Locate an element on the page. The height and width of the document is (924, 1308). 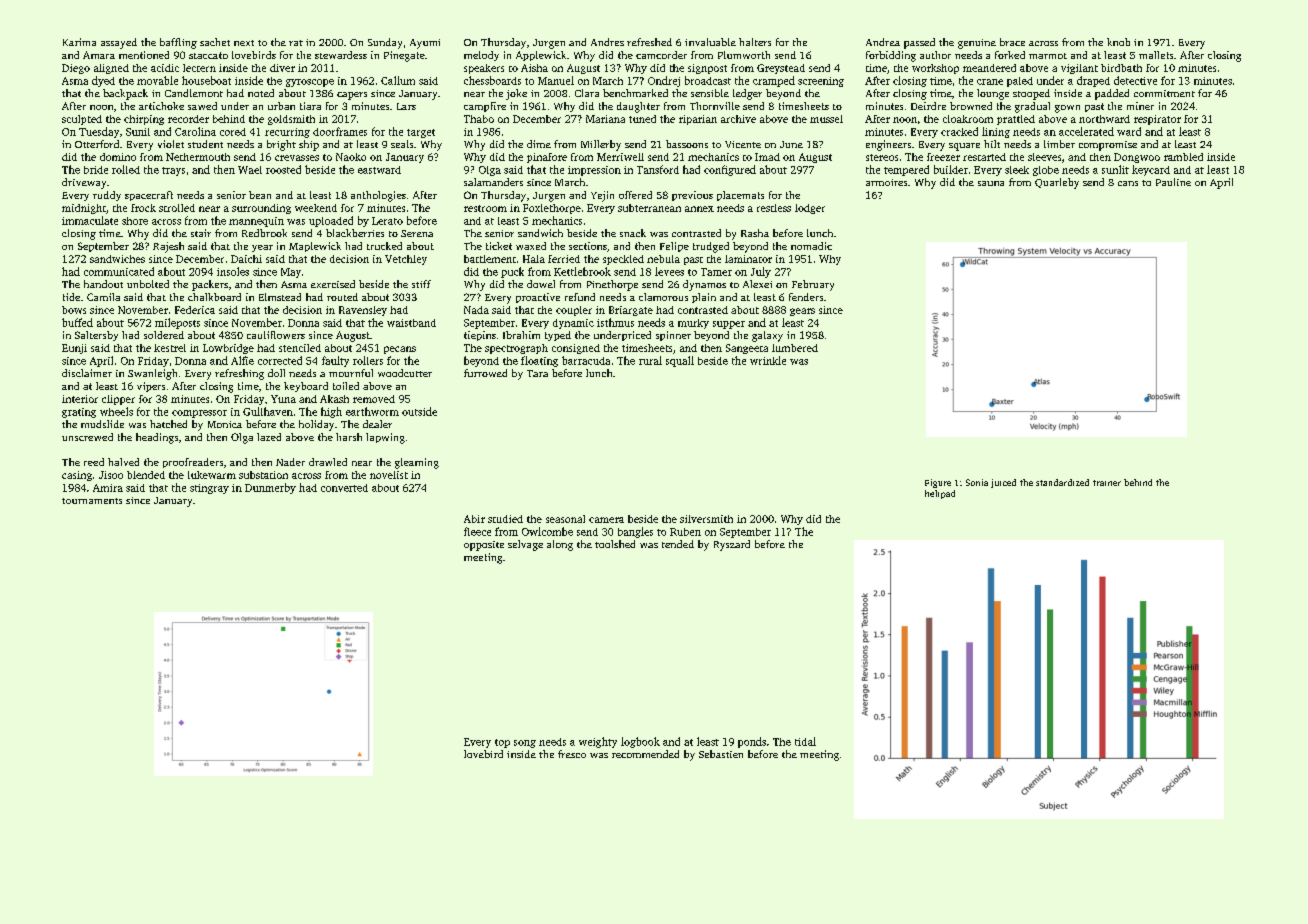
Ayumi is located at coordinates (425, 44).
